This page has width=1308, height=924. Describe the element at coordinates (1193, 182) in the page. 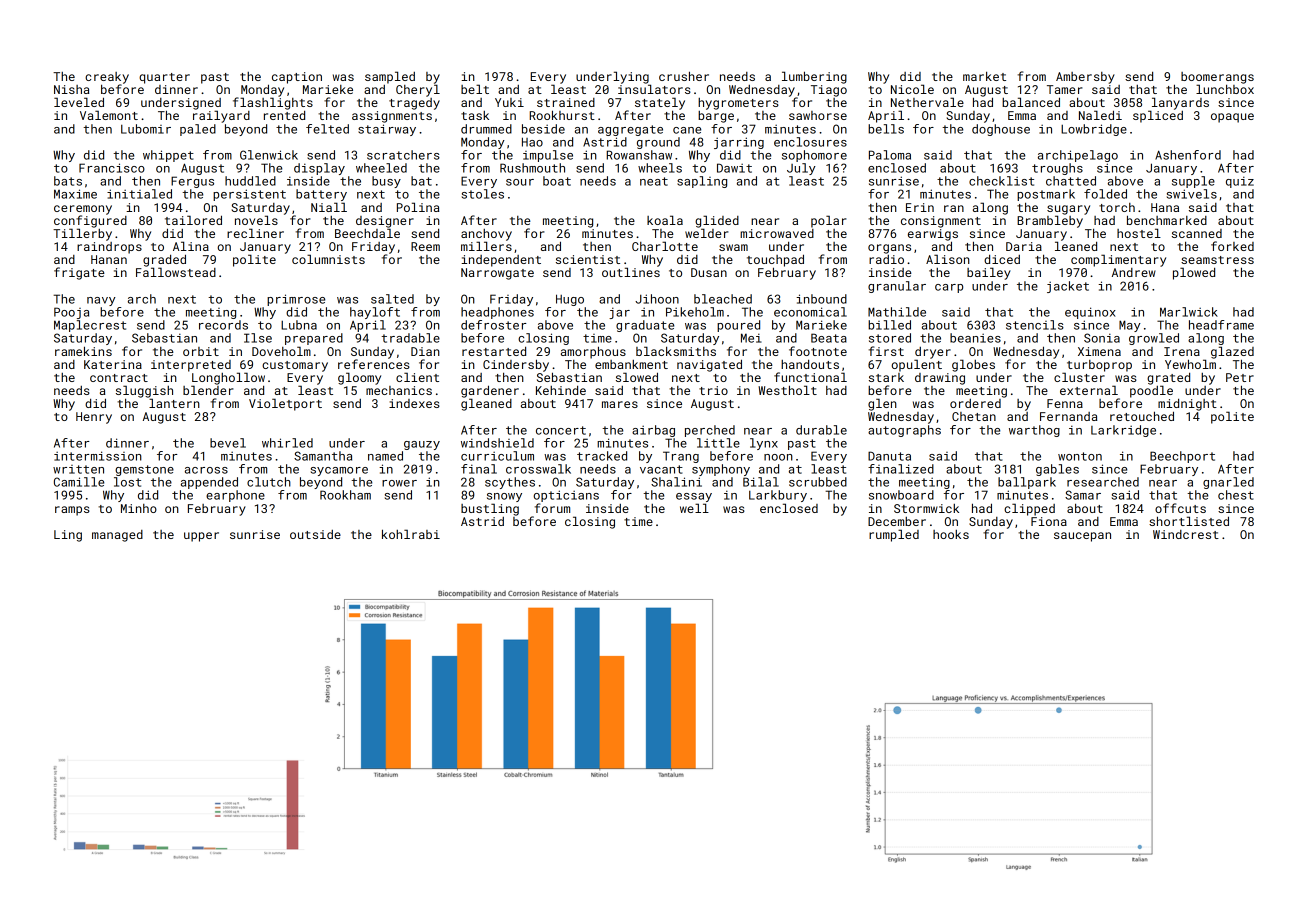

I see `supple` at that location.
